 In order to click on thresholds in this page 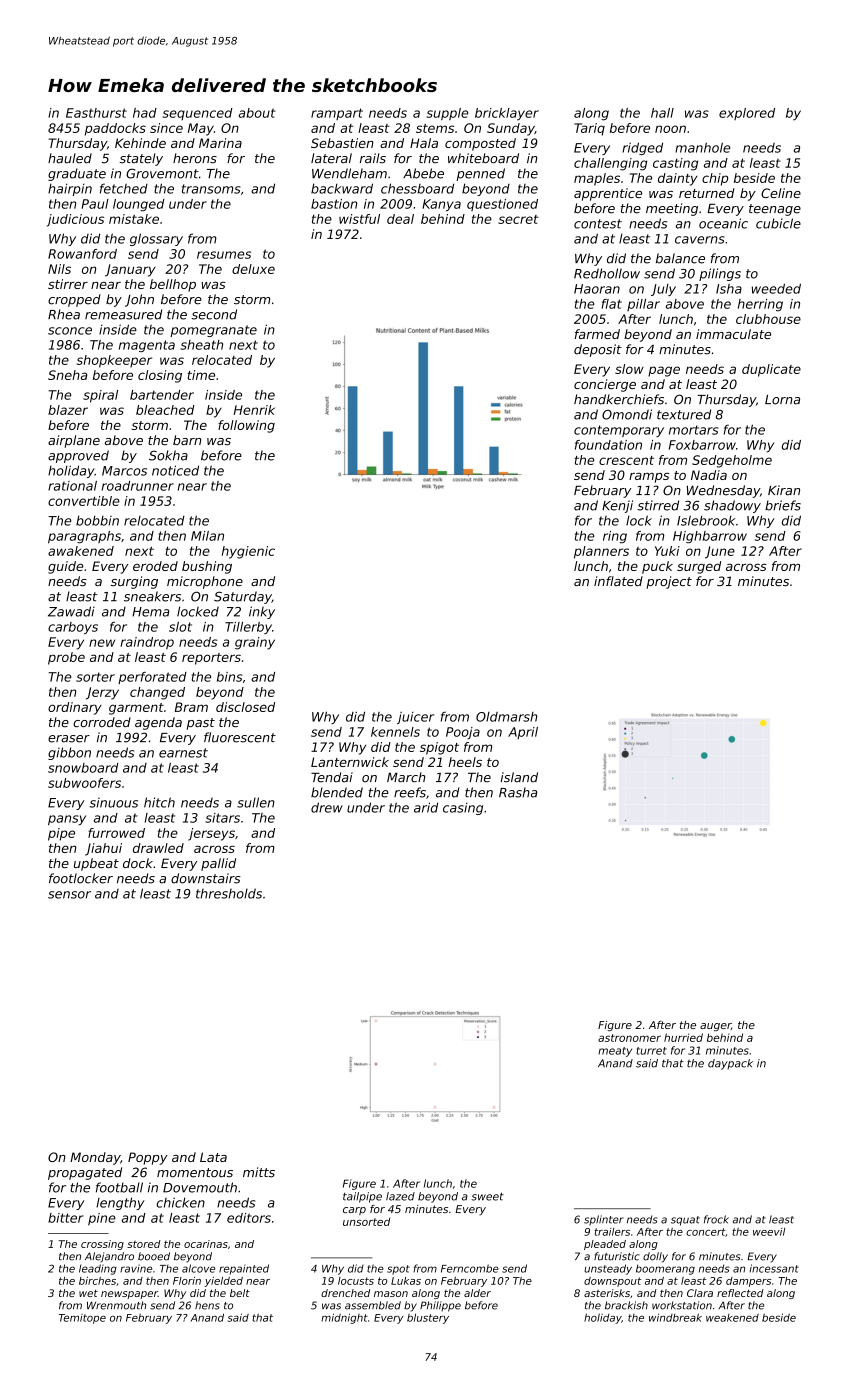, I will do `click(229, 893)`.
